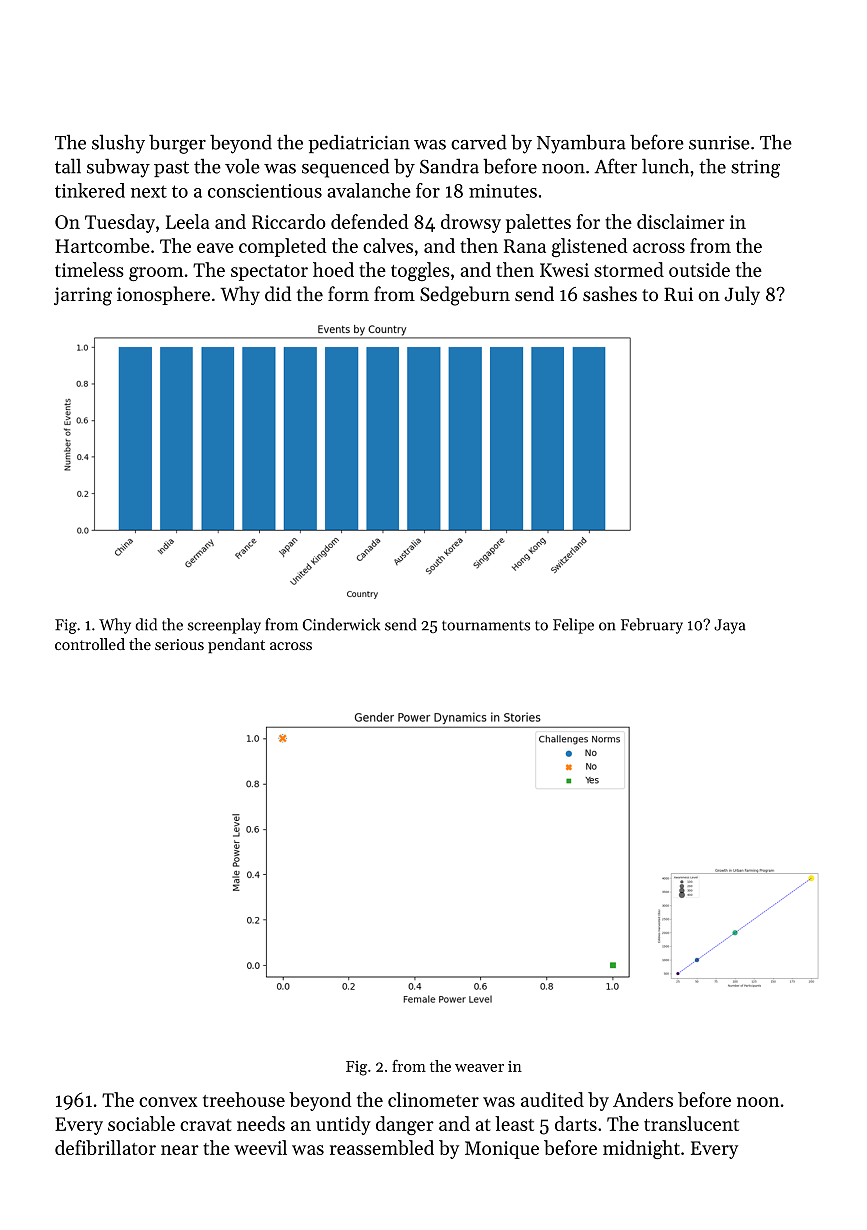 The image size is (867, 1230). What do you see at coordinates (163, 295) in the screenshot?
I see `ionosphere` at bounding box center [163, 295].
